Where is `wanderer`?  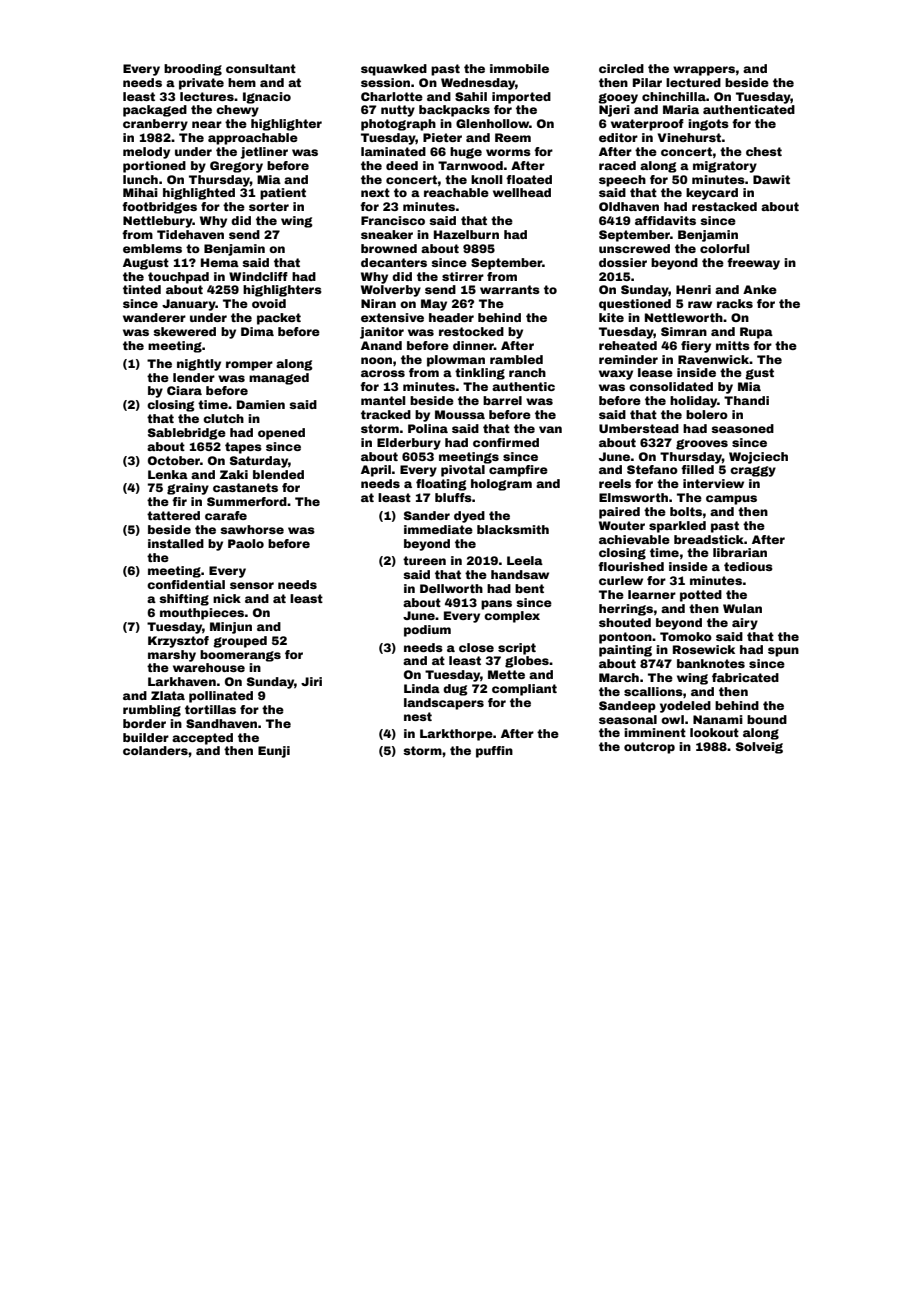 wanderer is located at coordinates (154, 317).
